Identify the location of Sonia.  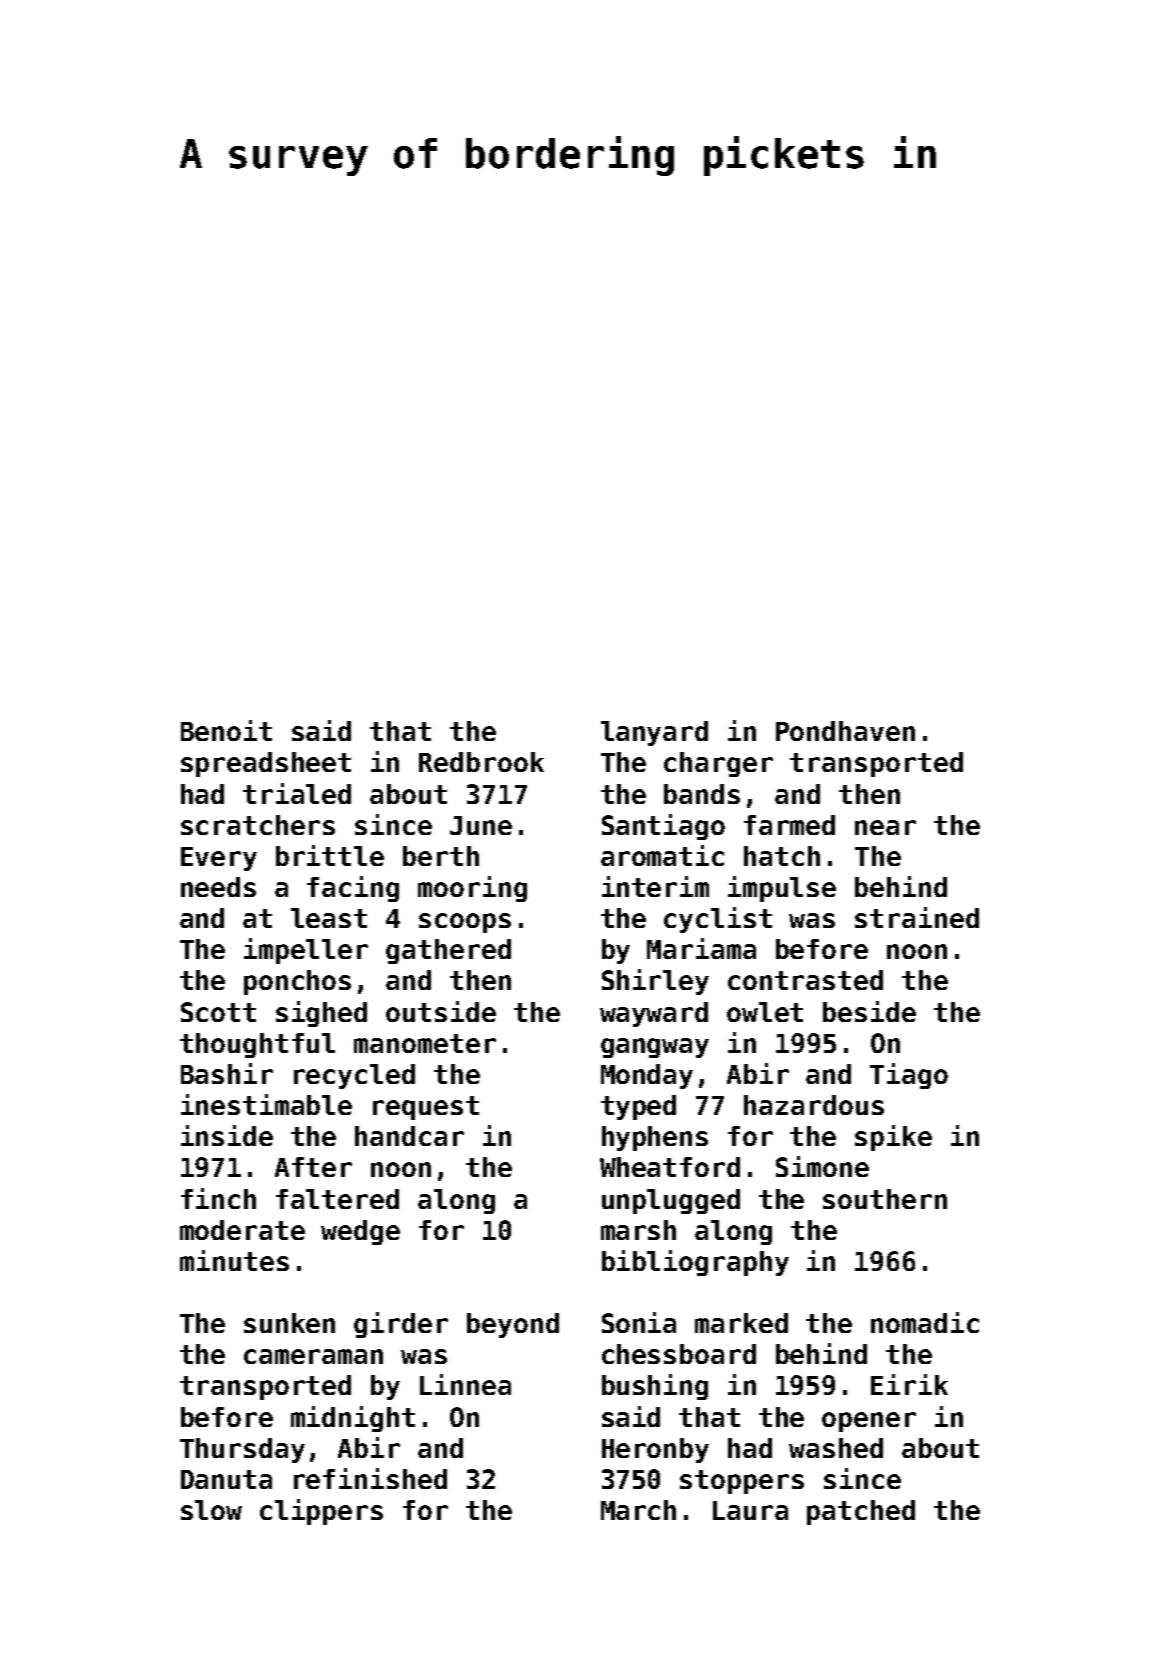
(639, 1322).
